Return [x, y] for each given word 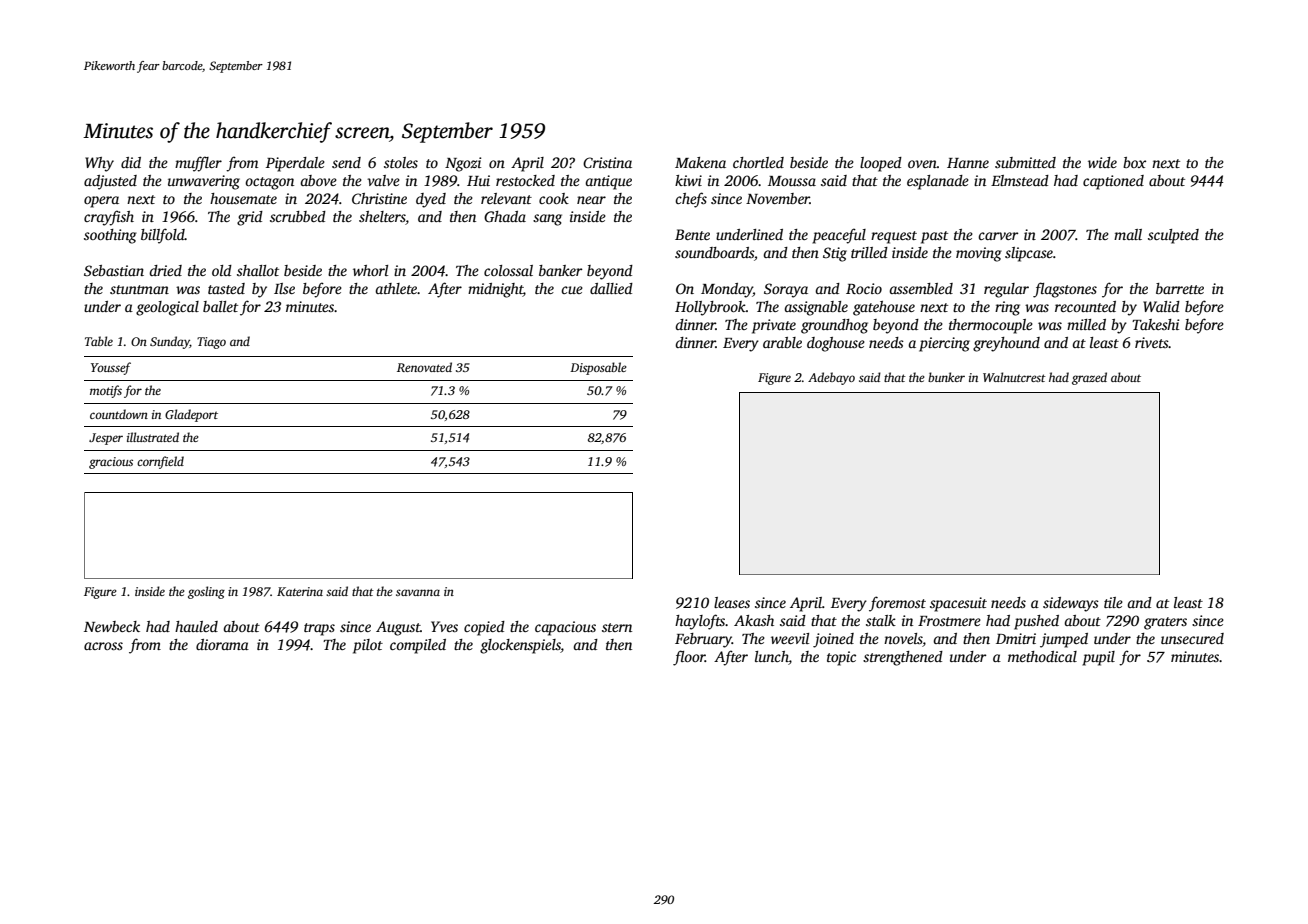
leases [732, 602]
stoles [401, 162]
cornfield [160, 462]
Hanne [968, 163]
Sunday [170, 342]
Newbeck [112, 626]
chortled [758, 162]
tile [1113, 602]
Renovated [424, 367]
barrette [1180, 288]
